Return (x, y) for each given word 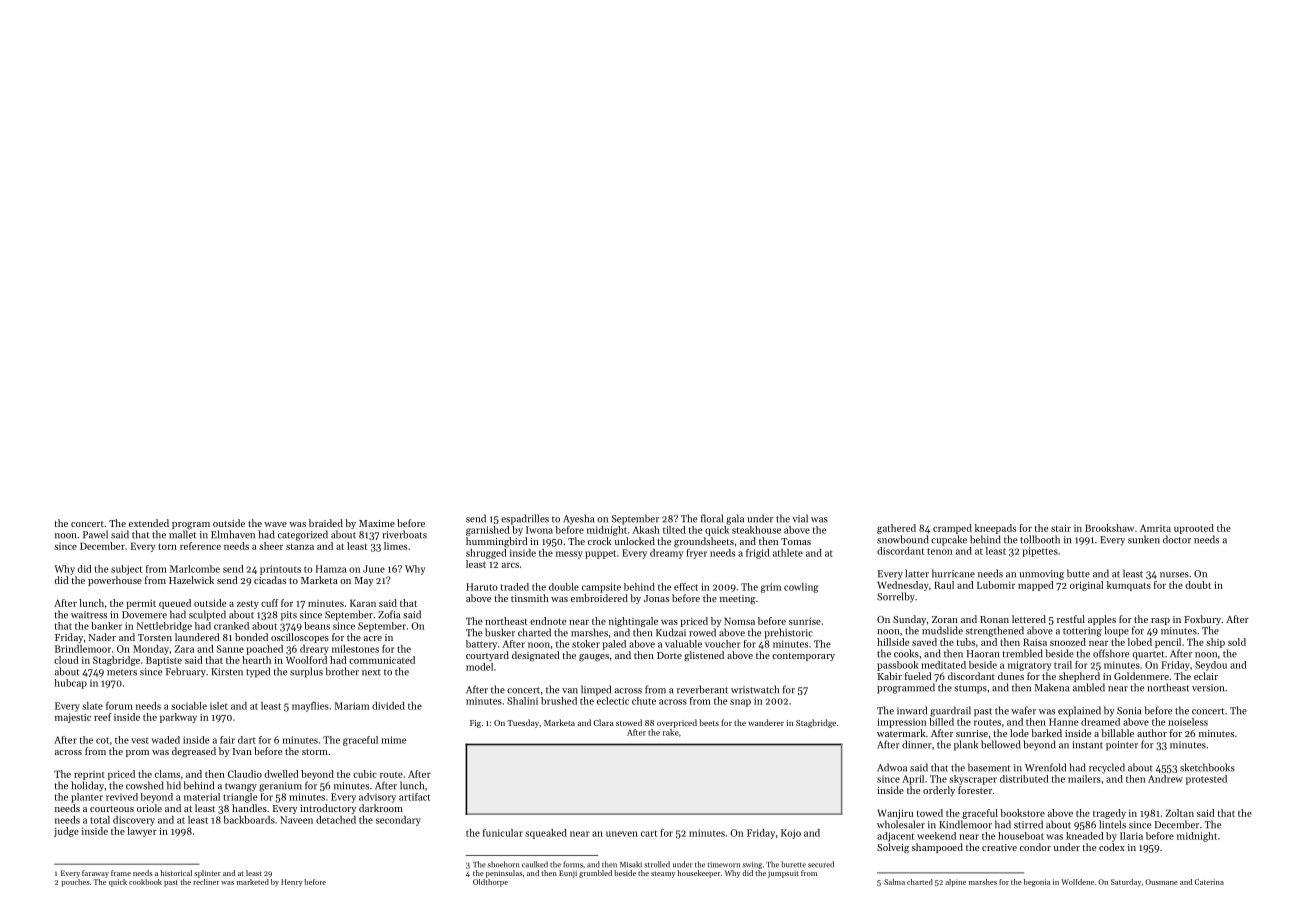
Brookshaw (1109, 528)
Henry (292, 883)
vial (800, 518)
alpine (955, 883)
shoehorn (503, 864)
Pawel (95, 534)
